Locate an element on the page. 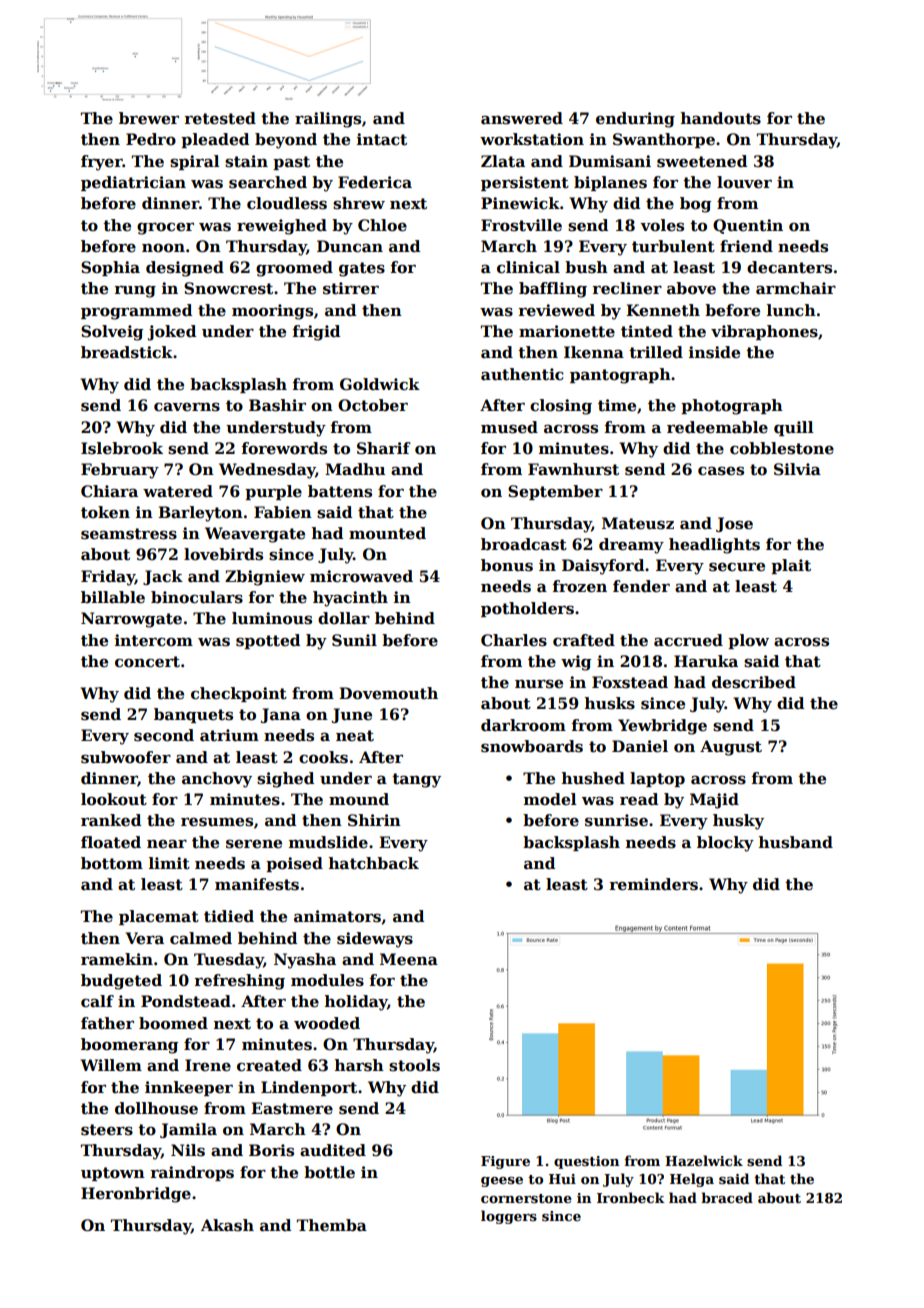 The image size is (924, 1308). friend is located at coordinates (746, 246).
